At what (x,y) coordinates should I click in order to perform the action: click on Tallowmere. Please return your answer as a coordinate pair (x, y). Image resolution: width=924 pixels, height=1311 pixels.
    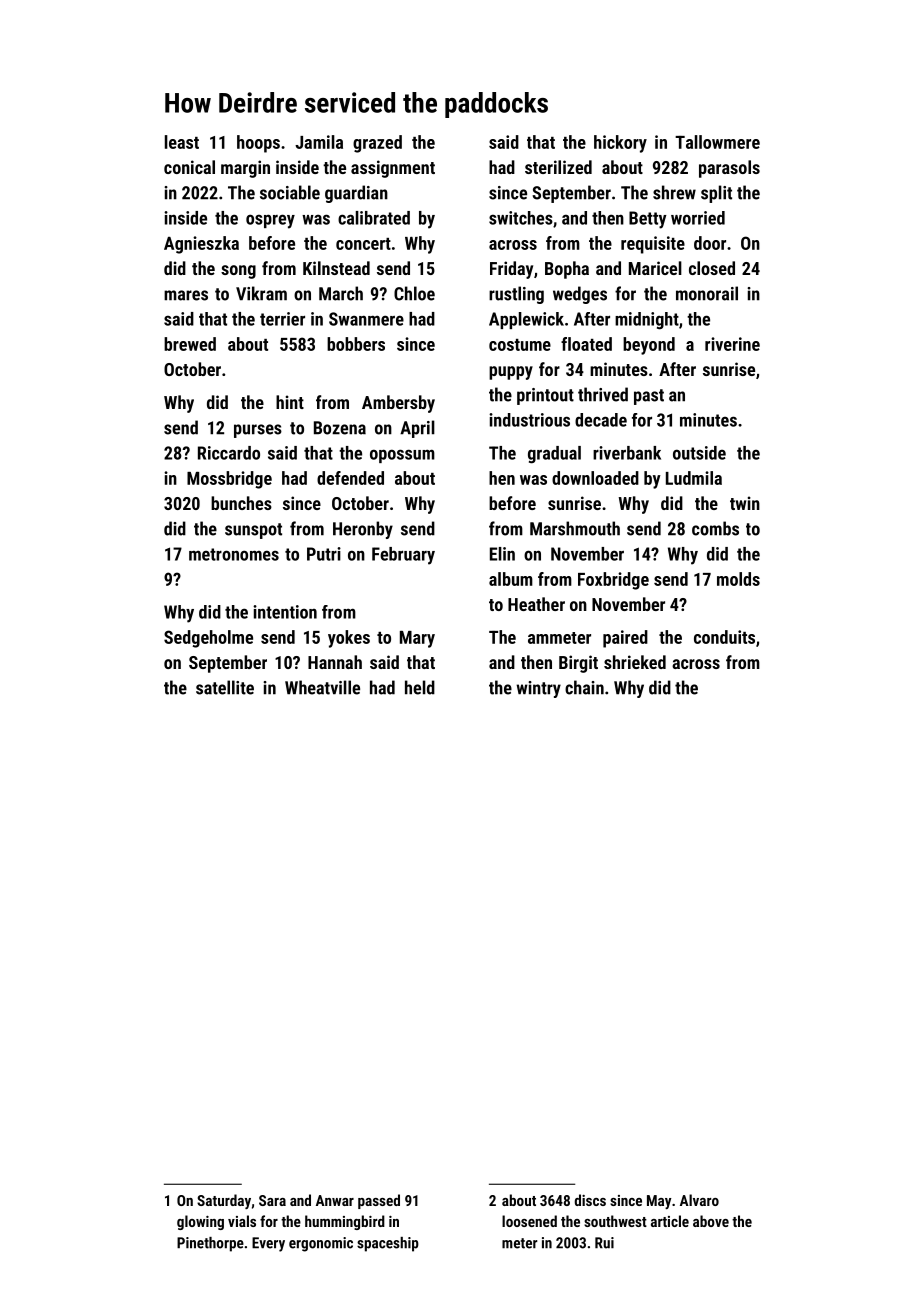
    Looking at the image, I should click on (717, 142).
